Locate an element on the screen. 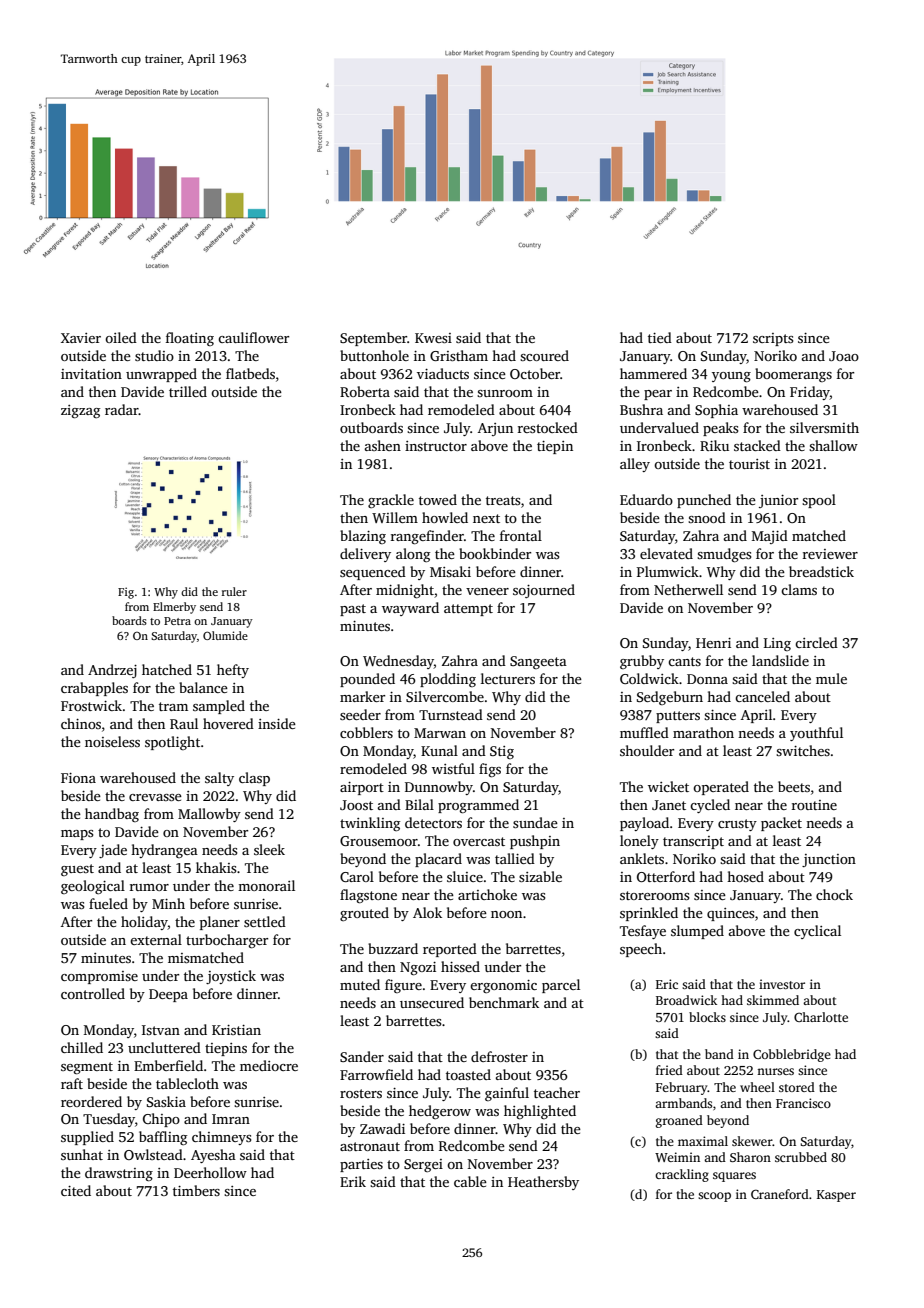 Image resolution: width=924 pixels, height=1308 pixels. Stig is located at coordinates (502, 752).
